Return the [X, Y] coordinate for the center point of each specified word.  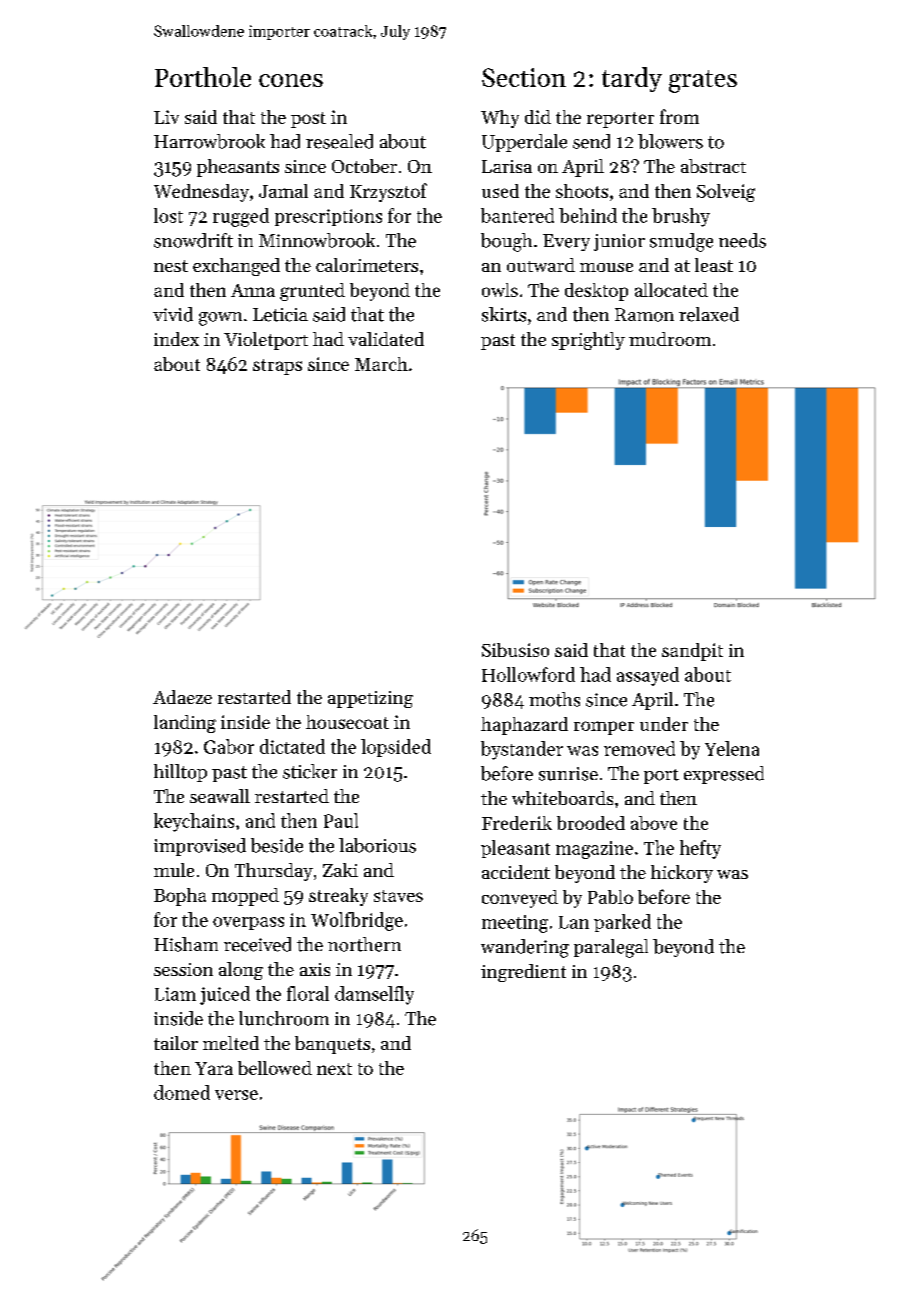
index [176, 339]
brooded [591, 823]
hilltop [180, 773]
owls [500, 290]
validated [386, 339]
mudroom [670, 339]
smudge [681, 242]
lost [168, 215]
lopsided [396, 748]
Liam [175, 994]
